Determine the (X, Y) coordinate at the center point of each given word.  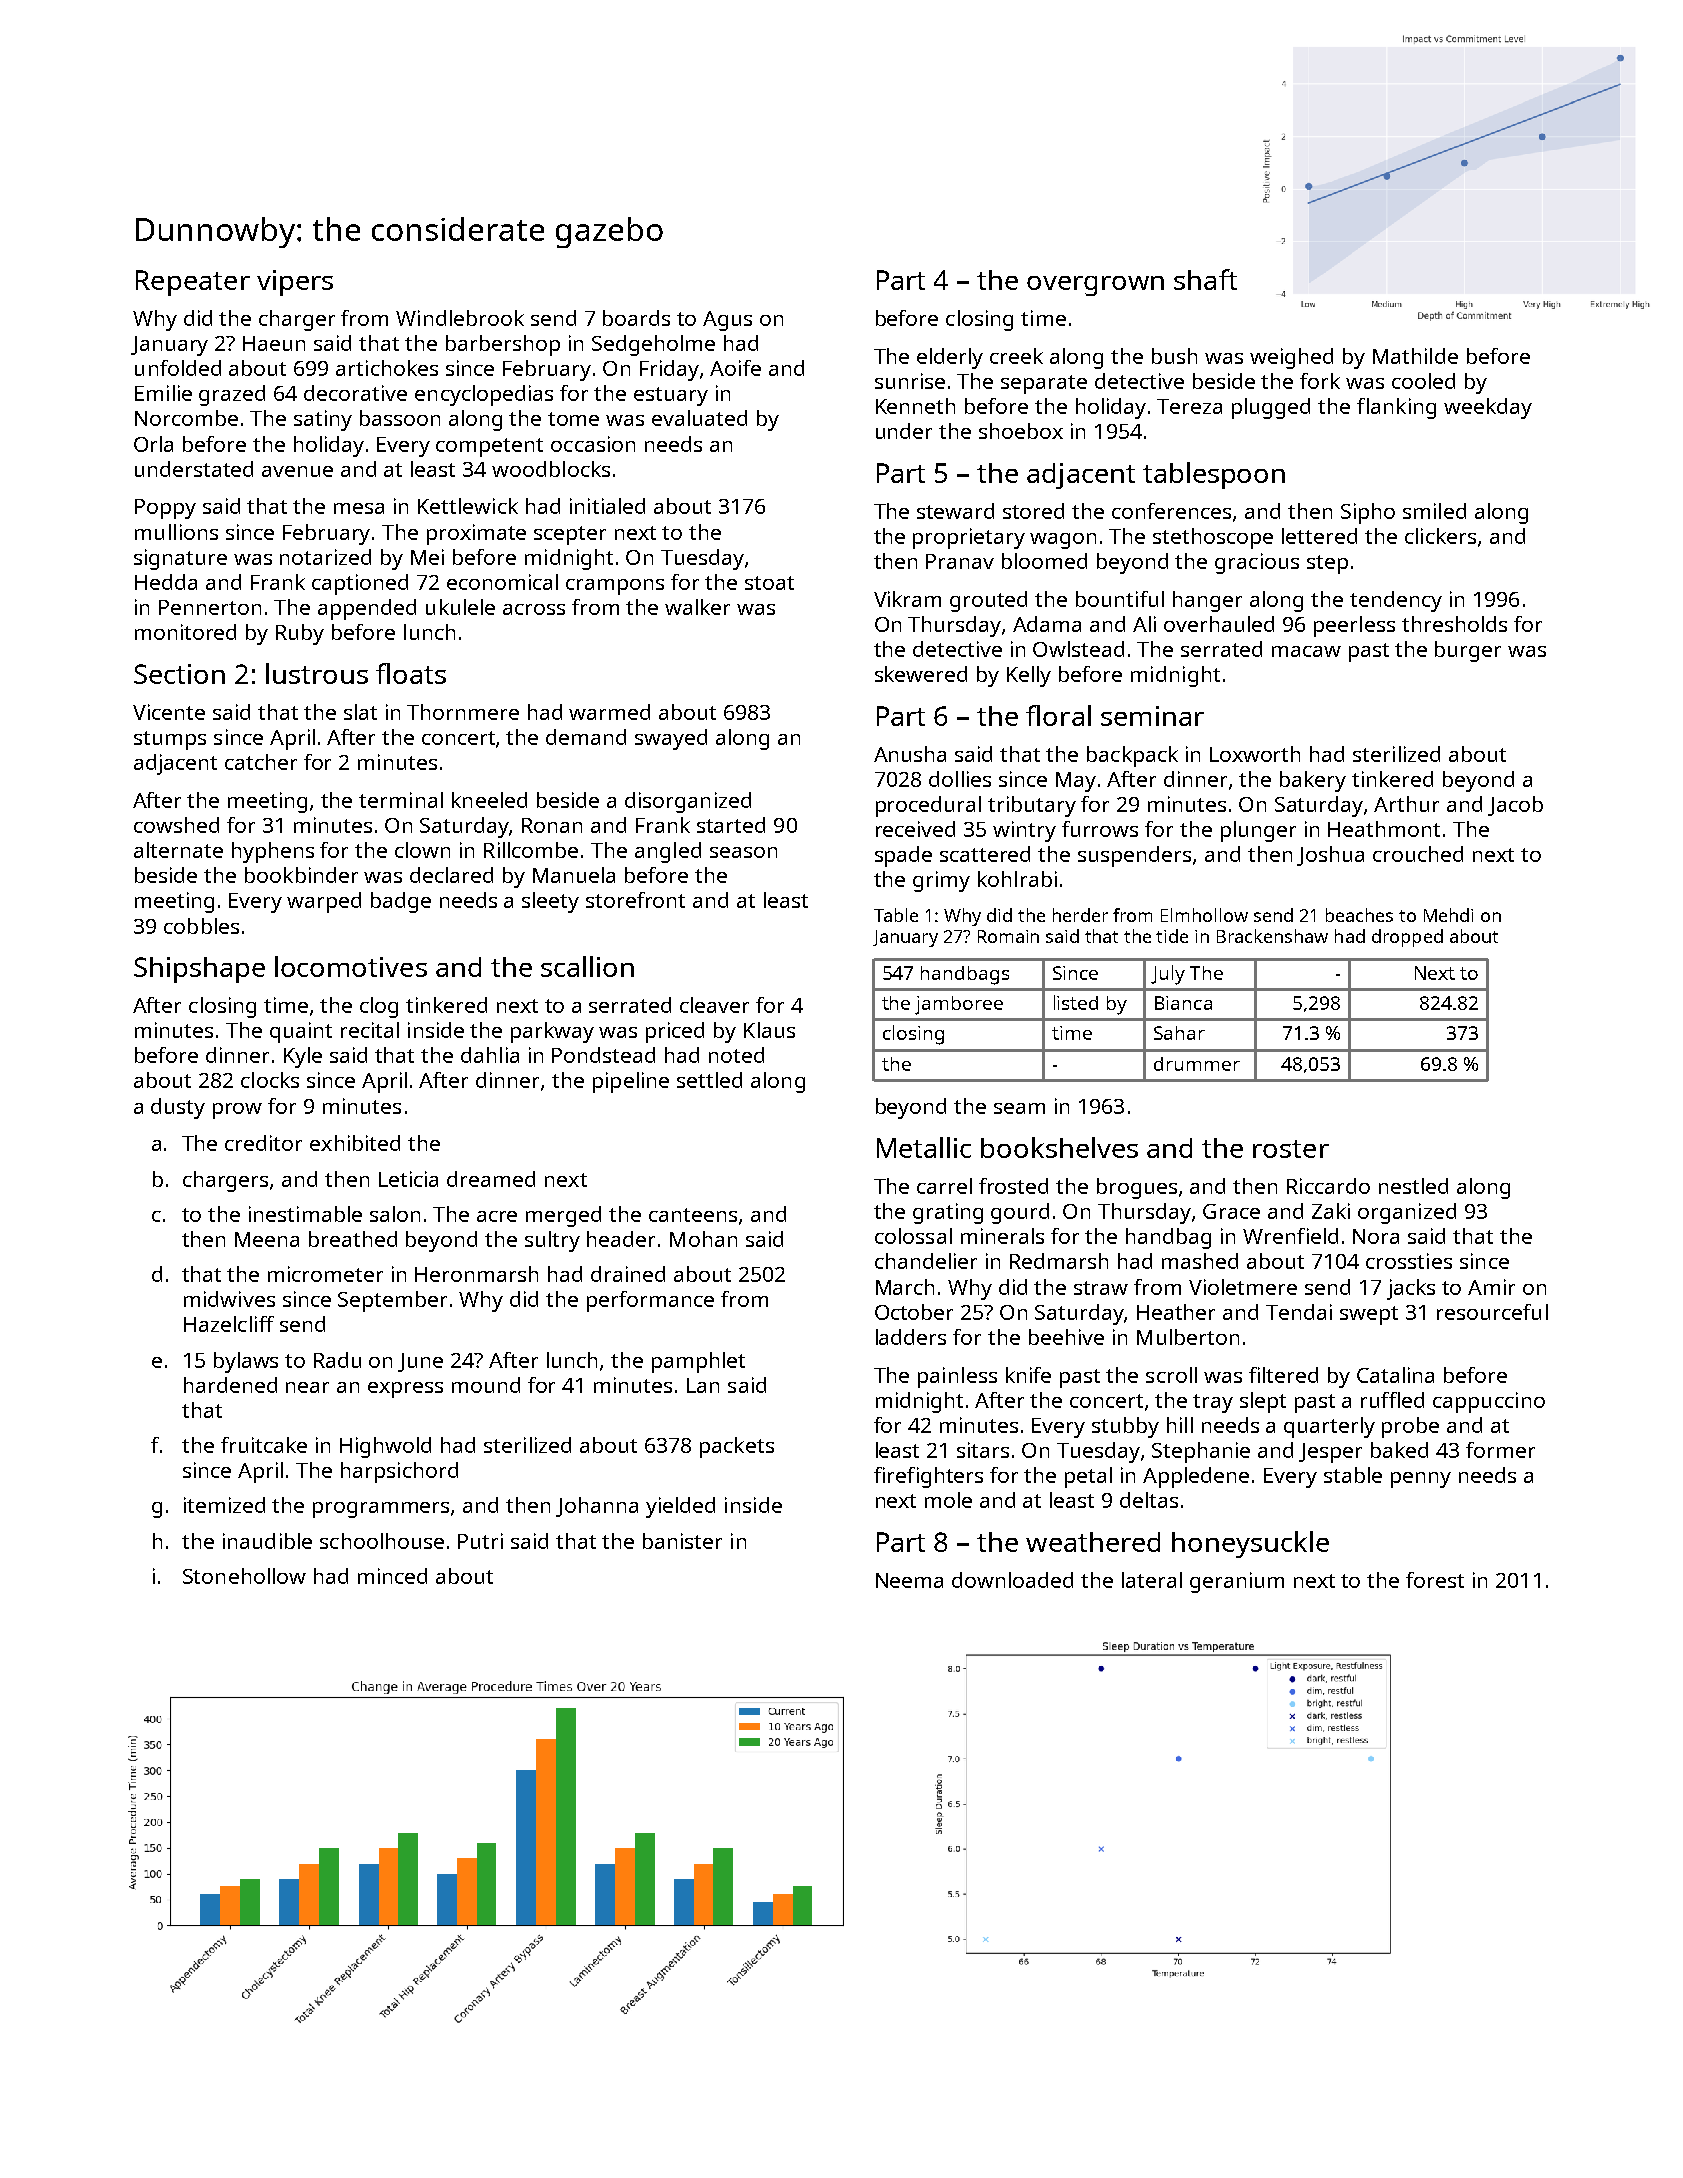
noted (736, 1055)
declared (451, 875)
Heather (1176, 1312)
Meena (267, 1239)
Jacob (1515, 806)
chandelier (926, 1261)
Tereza (1189, 406)
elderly (950, 358)
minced (392, 1576)
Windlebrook (460, 318)
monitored (185, 632)
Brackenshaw (1272, 936)
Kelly (1029, 676)
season (743, 852)
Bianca (1183, 1003)
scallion (587, 966)
